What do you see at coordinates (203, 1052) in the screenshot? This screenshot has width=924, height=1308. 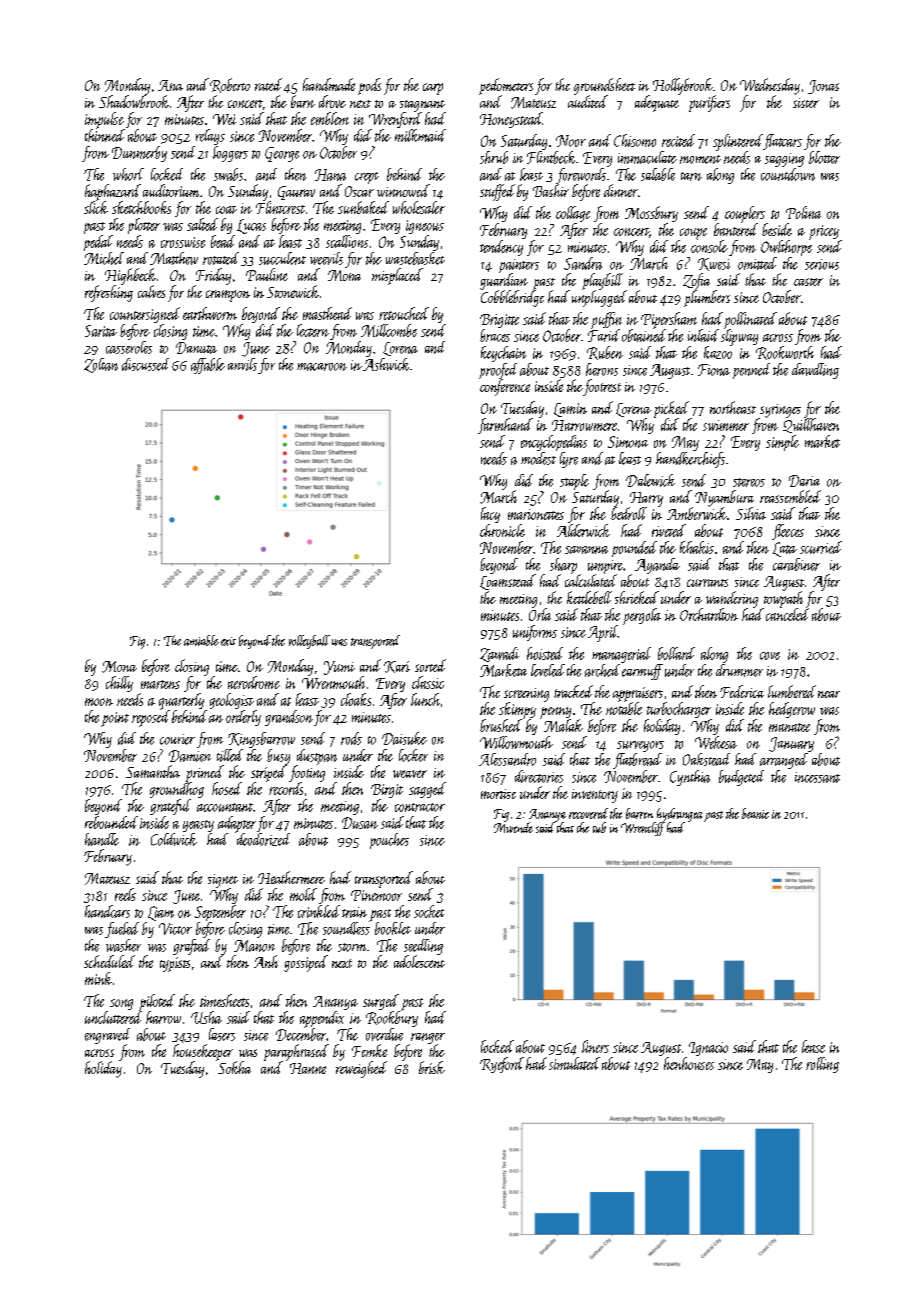 I see `housekeeper` at bounding box center [203, 1052].
